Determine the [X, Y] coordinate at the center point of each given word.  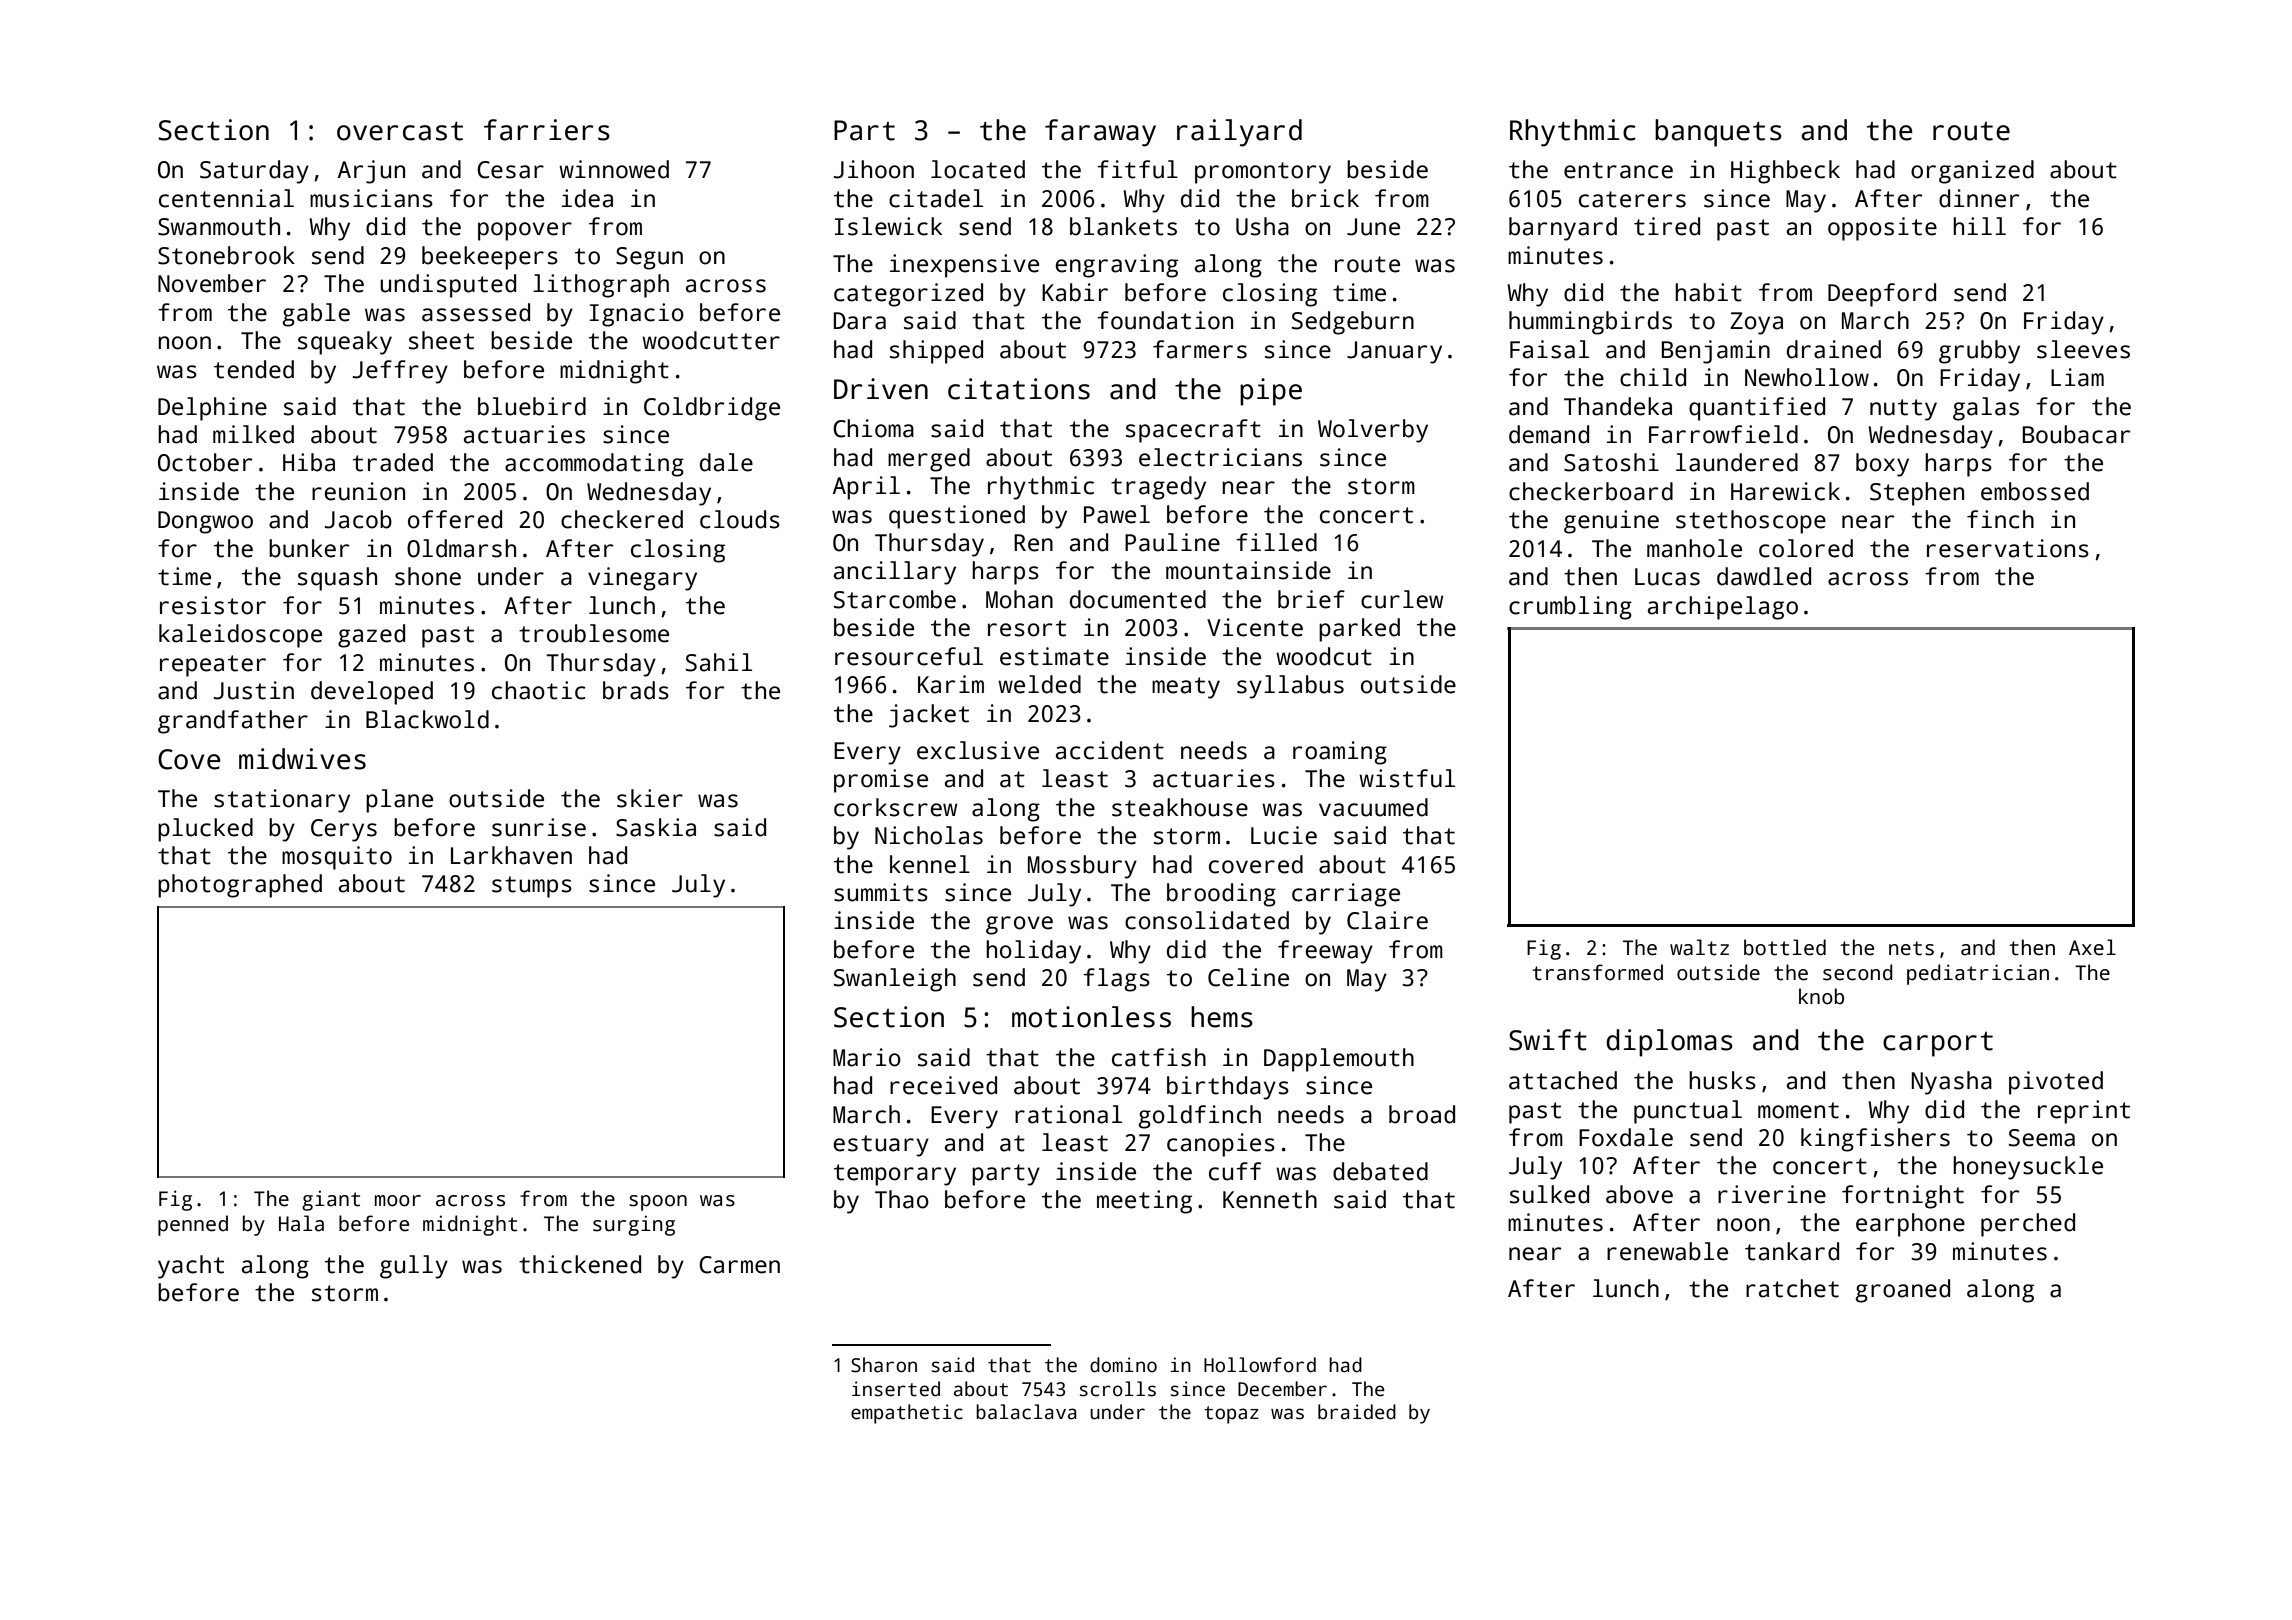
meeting [1144, 1202]
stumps [532, 887]
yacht [191, 1267]
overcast [400, 131]
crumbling [1570, 608]
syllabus [1290, 687]
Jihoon [874, 169]
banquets [1718, 133]
